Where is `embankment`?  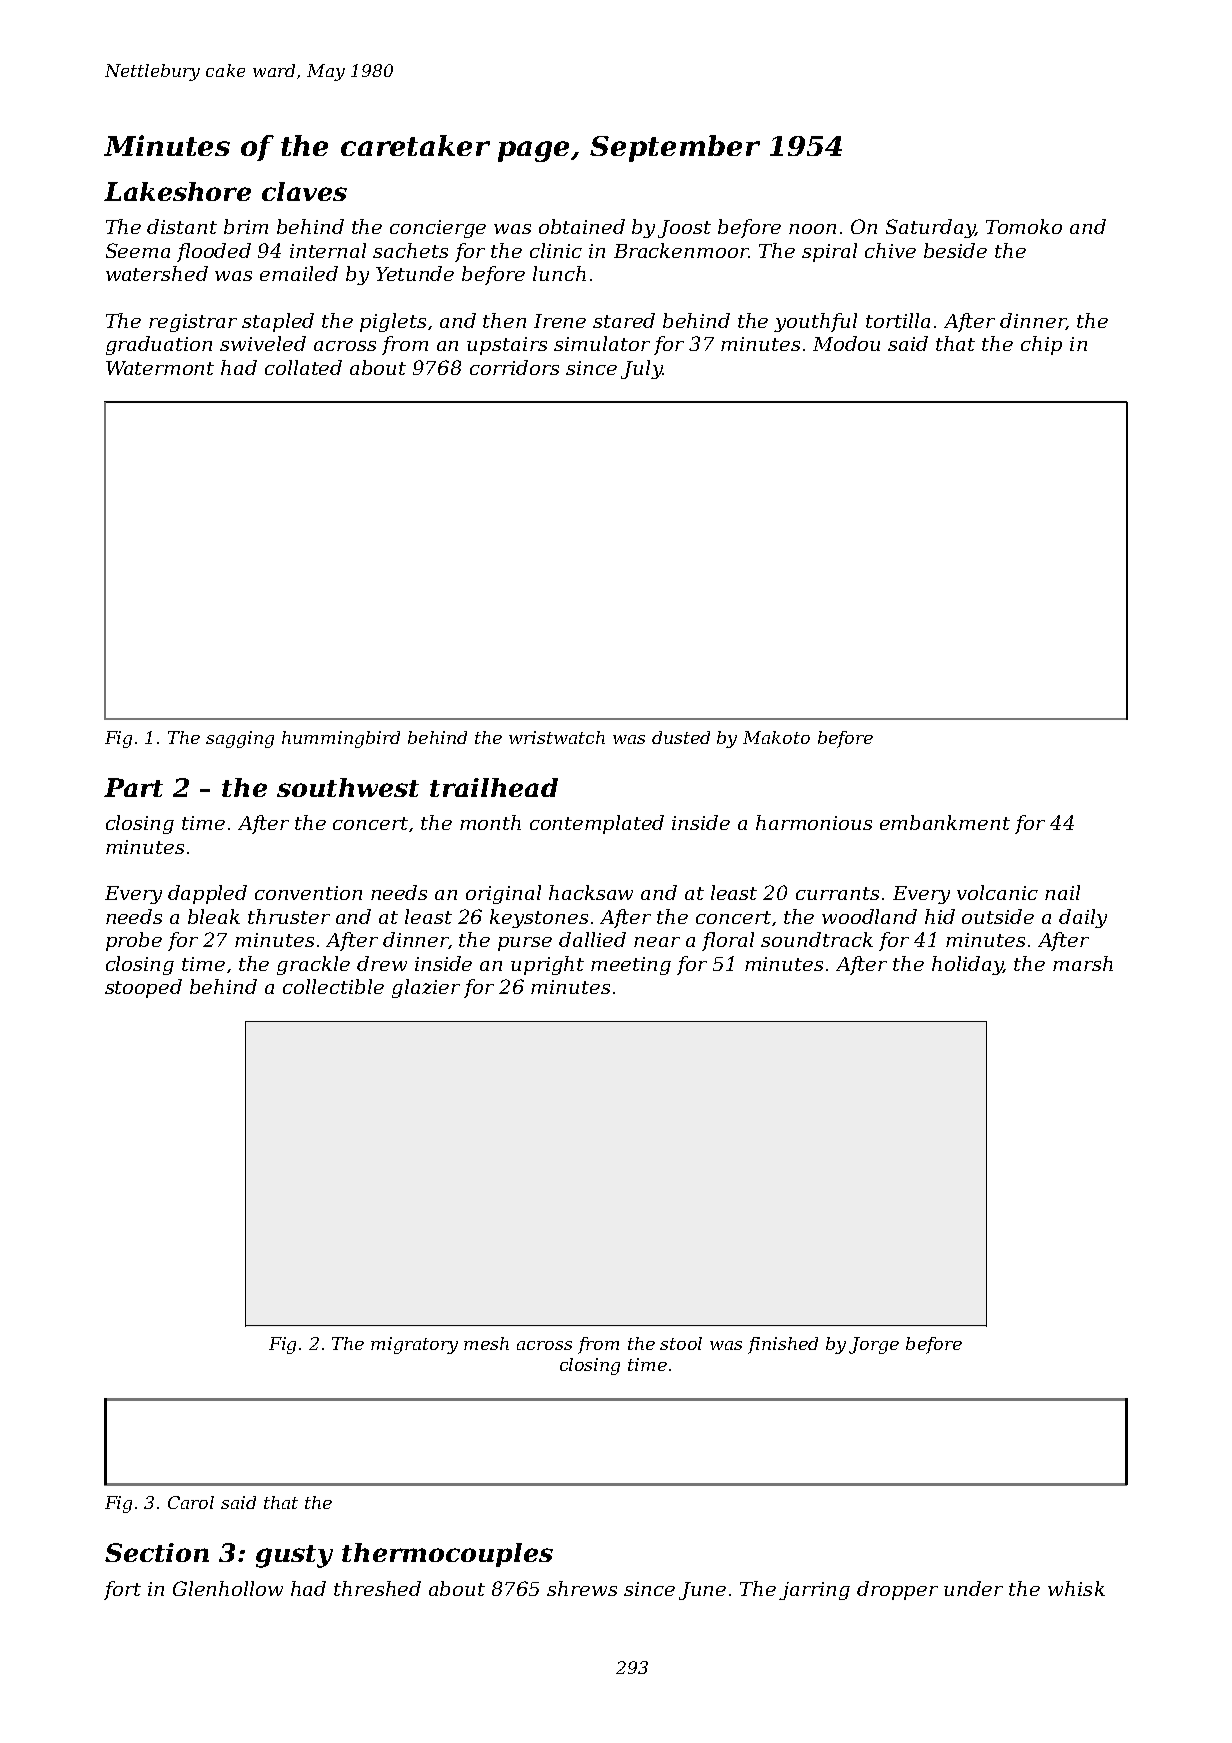
embankment is located at coordinates (945, 822).
